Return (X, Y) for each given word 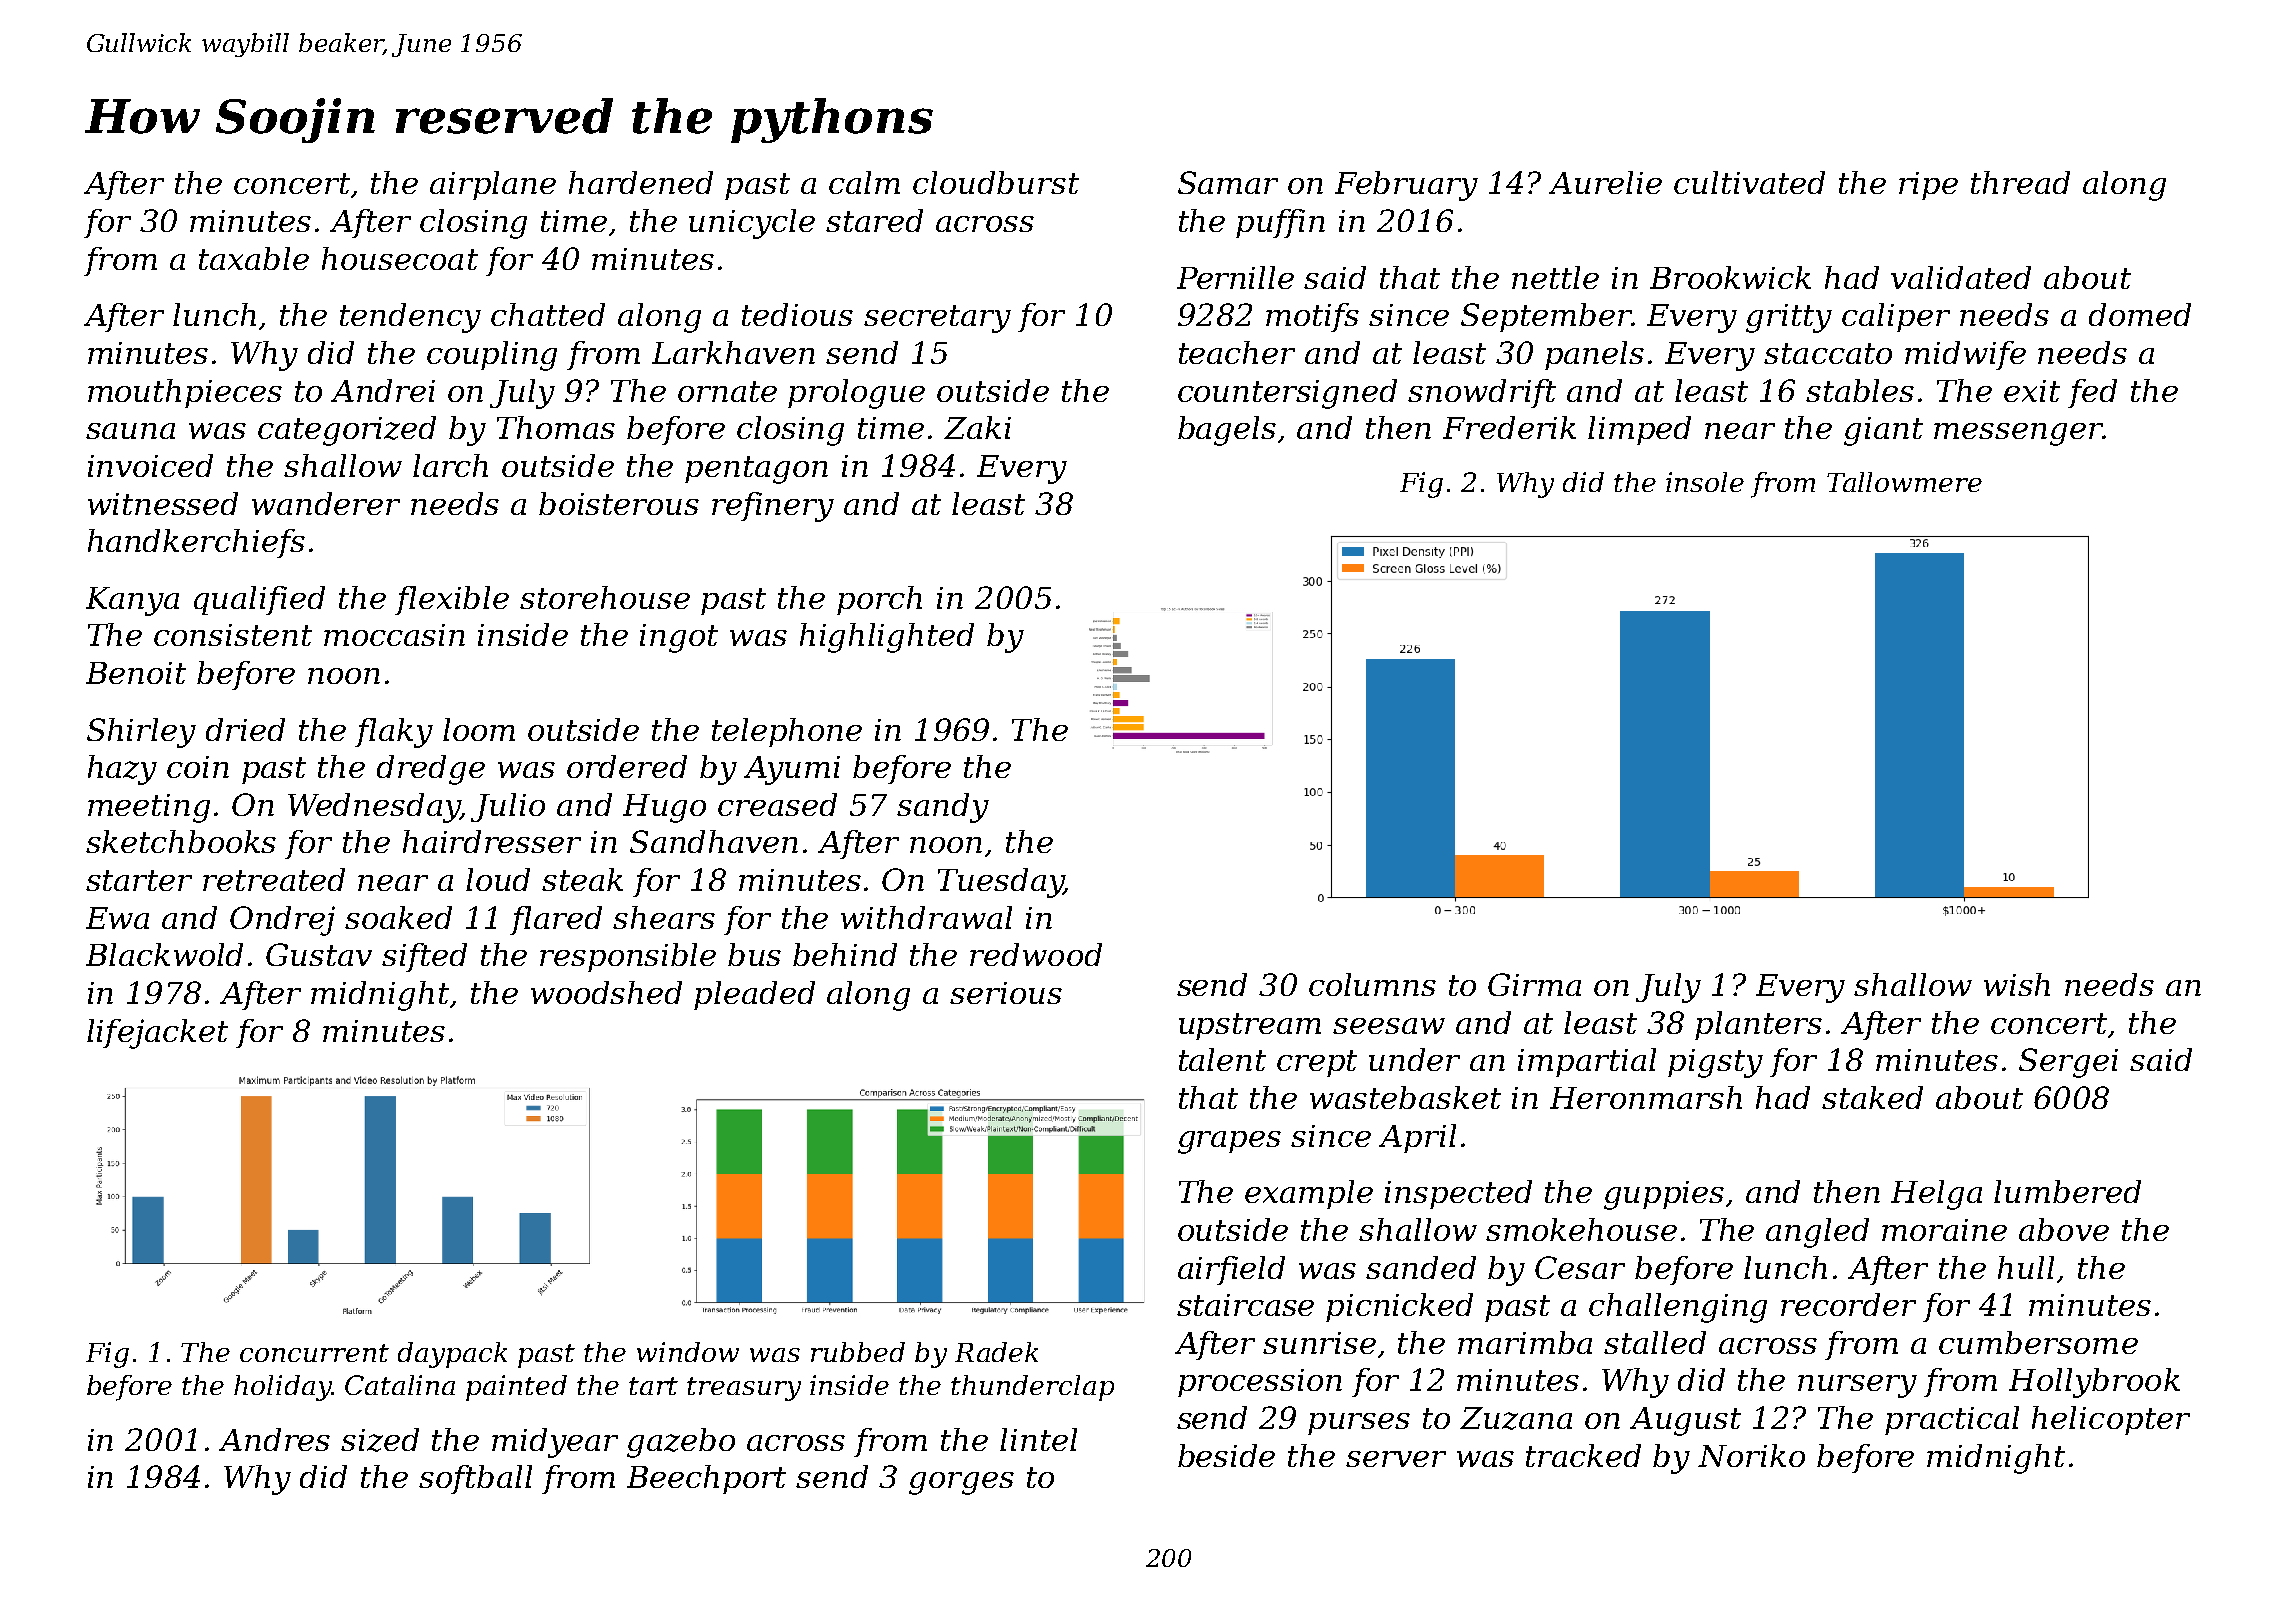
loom (479, 729)
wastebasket (1405, 1097)
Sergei (2068, 1063)
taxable (254, 258)
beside (1226, 1455)
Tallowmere (1904, 482)
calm (864, 182)
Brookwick (1730, 277)
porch (879, 600)
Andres (274, 1439)
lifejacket (157, 1034)
